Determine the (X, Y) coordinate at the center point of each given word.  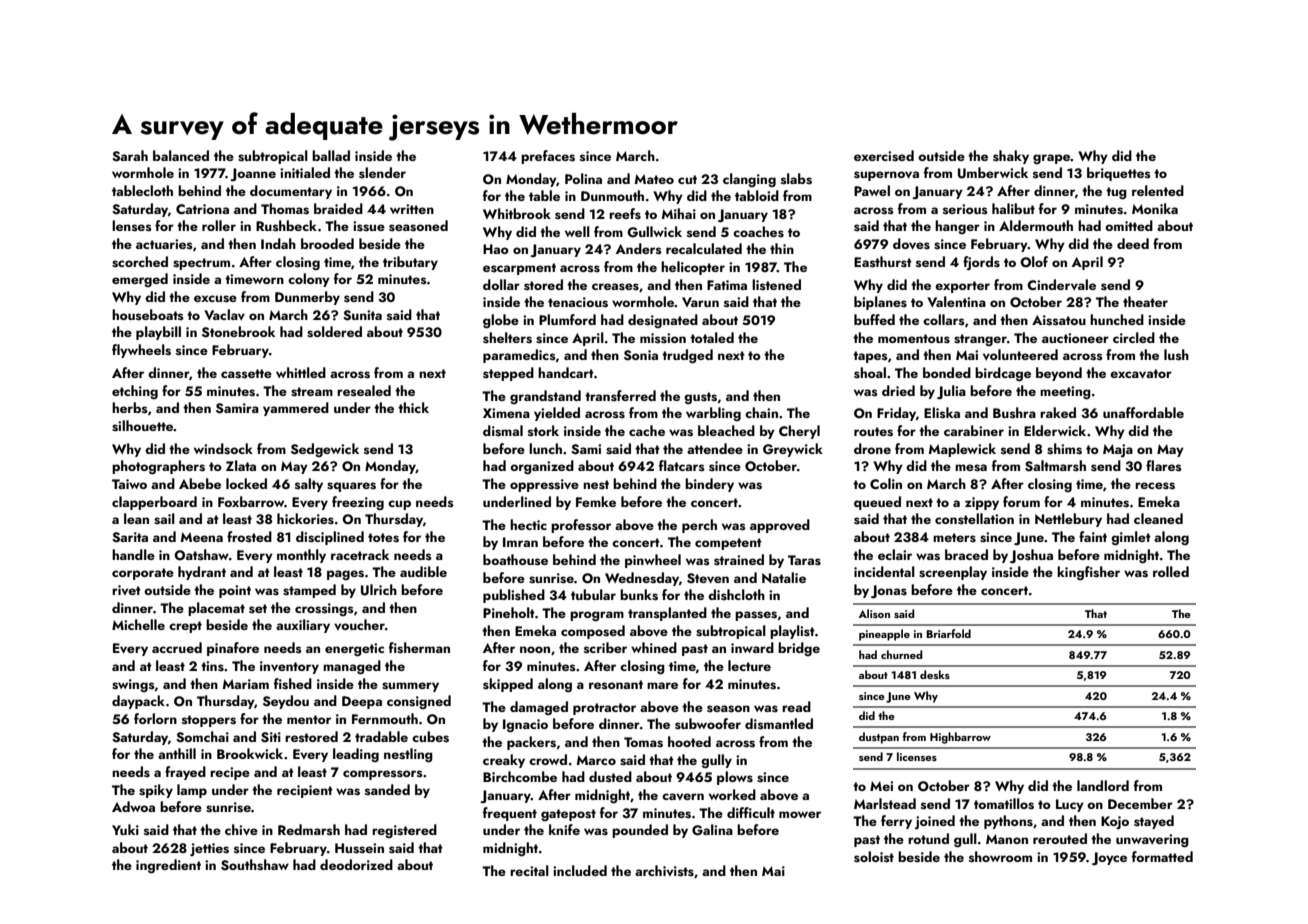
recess (1155, 486)
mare (662, 685)
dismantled (779, 724)
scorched (140, 262)
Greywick (793, 450)
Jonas (889, 591)
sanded (387, 790)
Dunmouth (612, 195)
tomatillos (1004, 804)
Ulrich (379, 590)
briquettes (1119, 174)
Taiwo (129, 484)
